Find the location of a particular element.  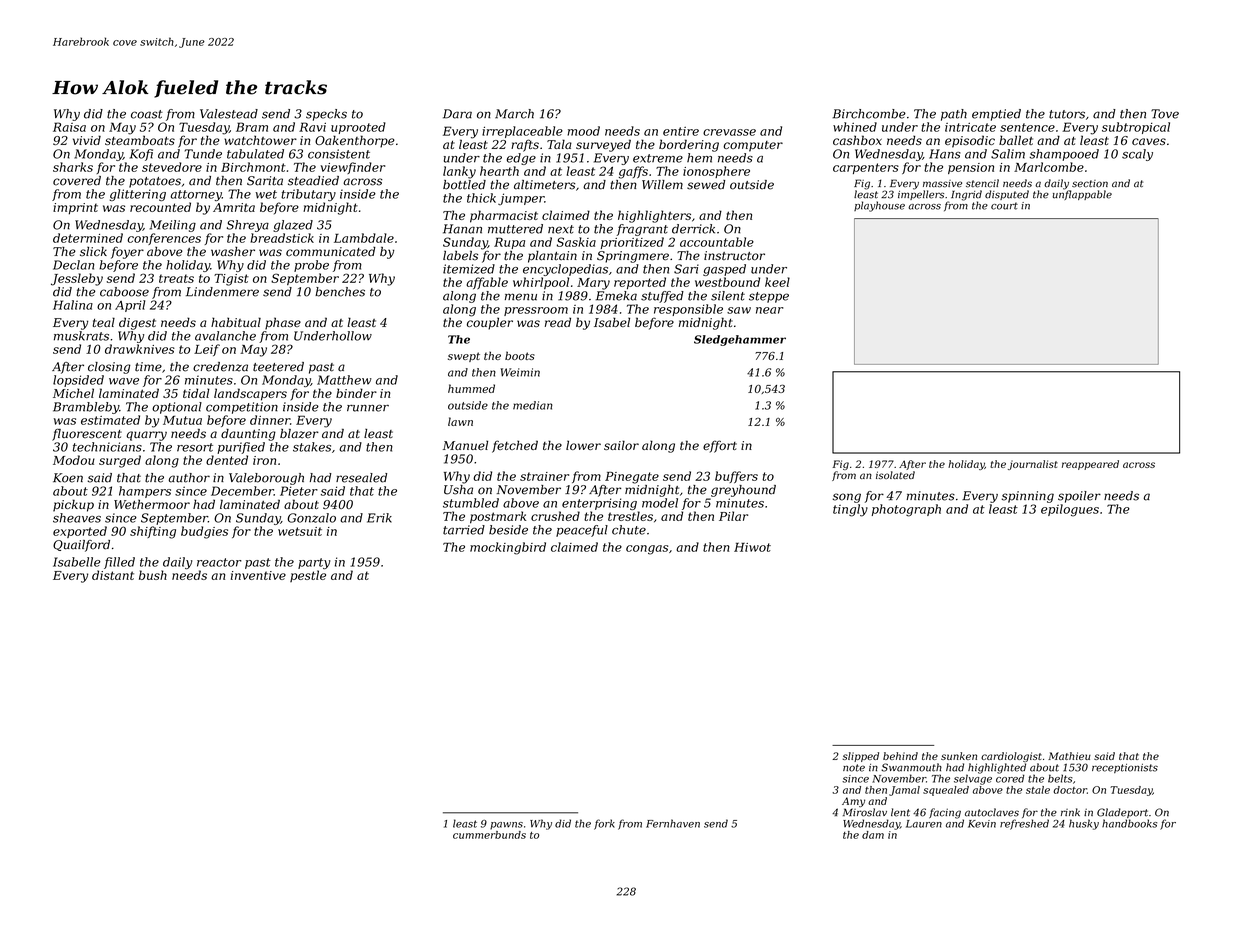

hummed is located at coordinates (471, 388).
